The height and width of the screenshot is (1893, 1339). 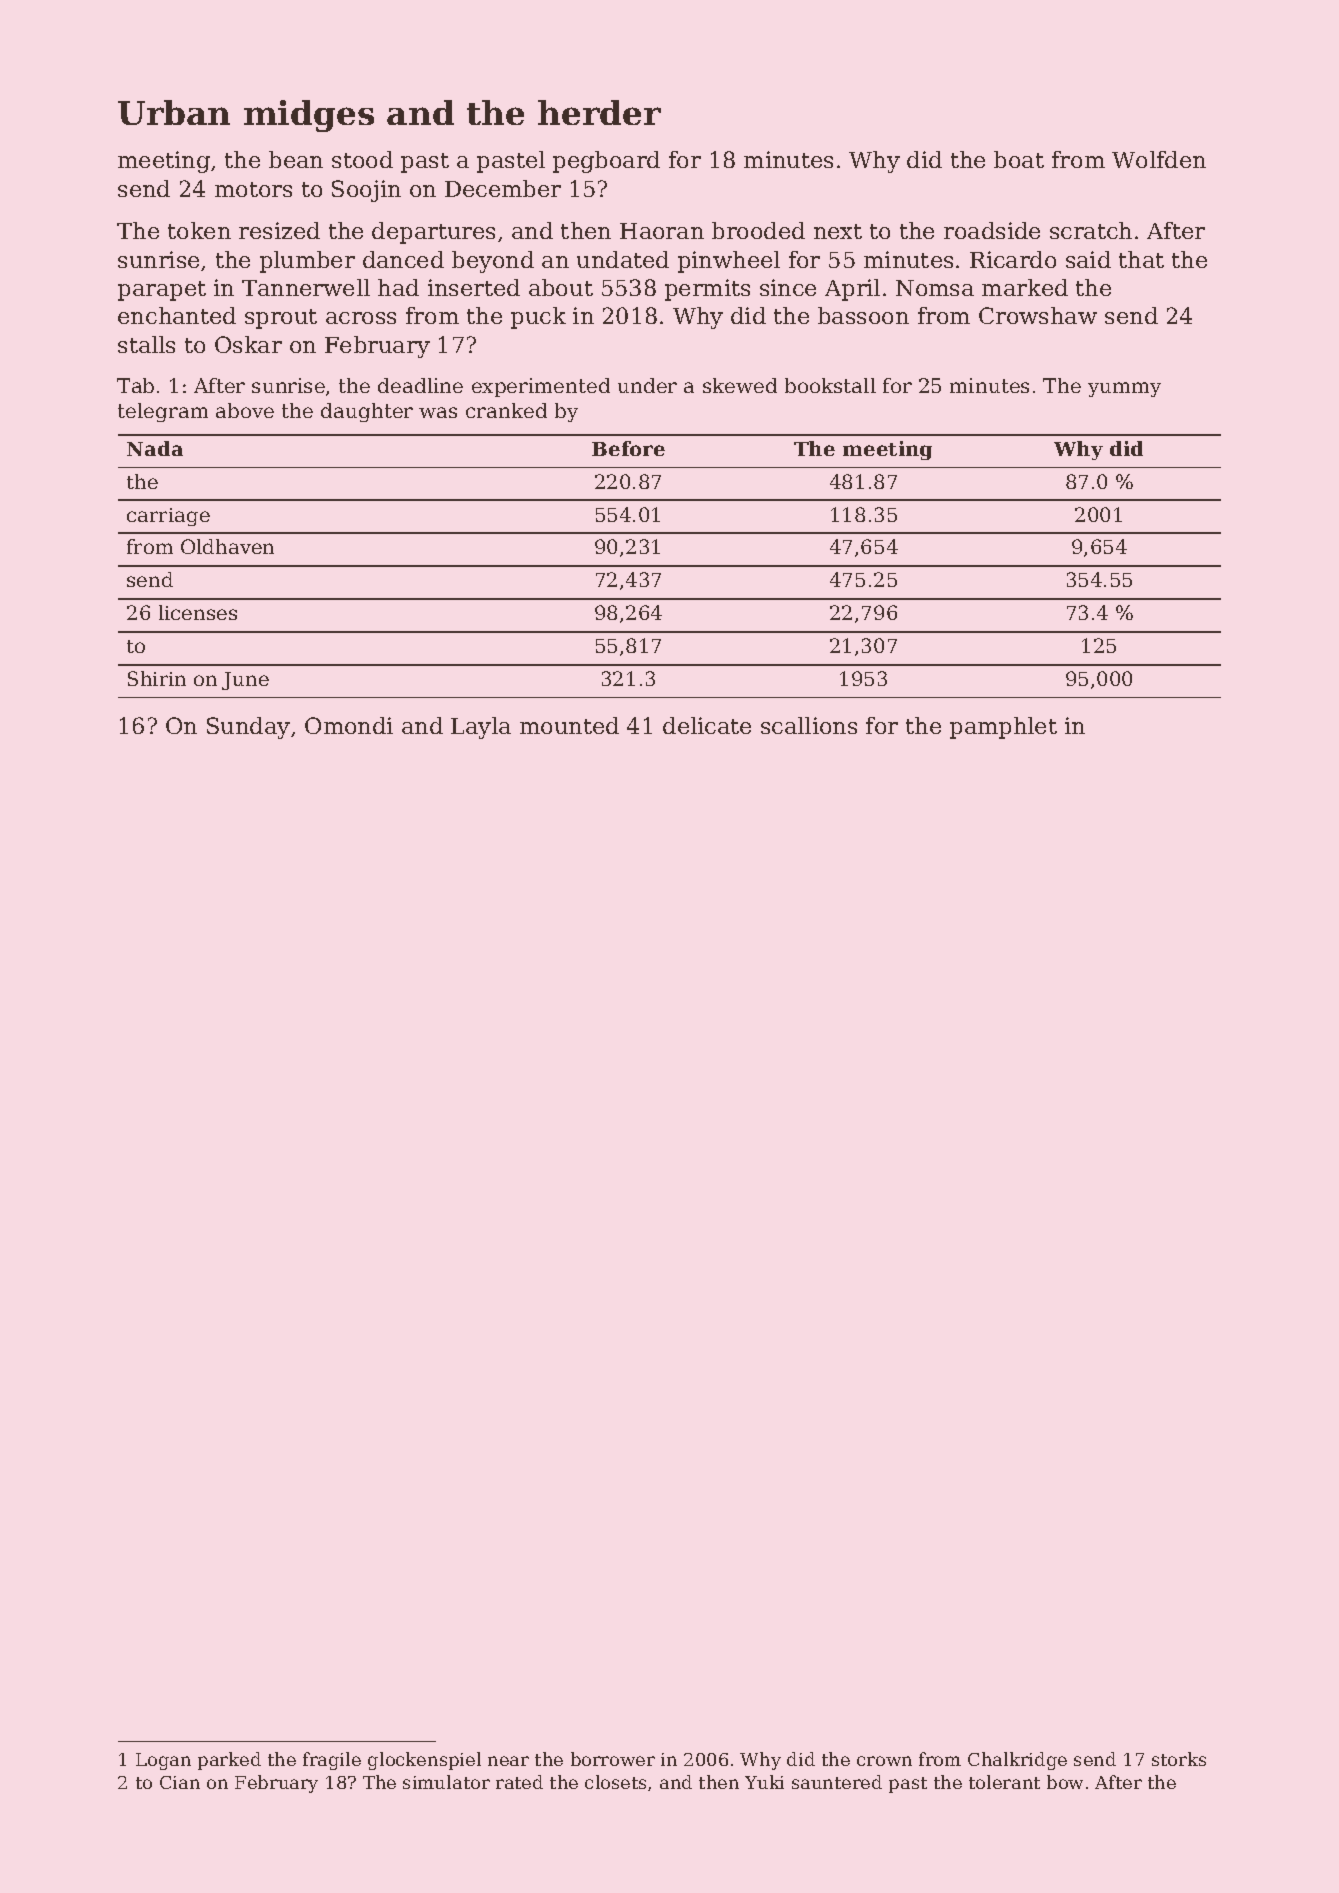 What do you see at coordinates (1017, 1761) in the screenshot?
I see `Chalkridge` at bounding box center [1017, 1761].
